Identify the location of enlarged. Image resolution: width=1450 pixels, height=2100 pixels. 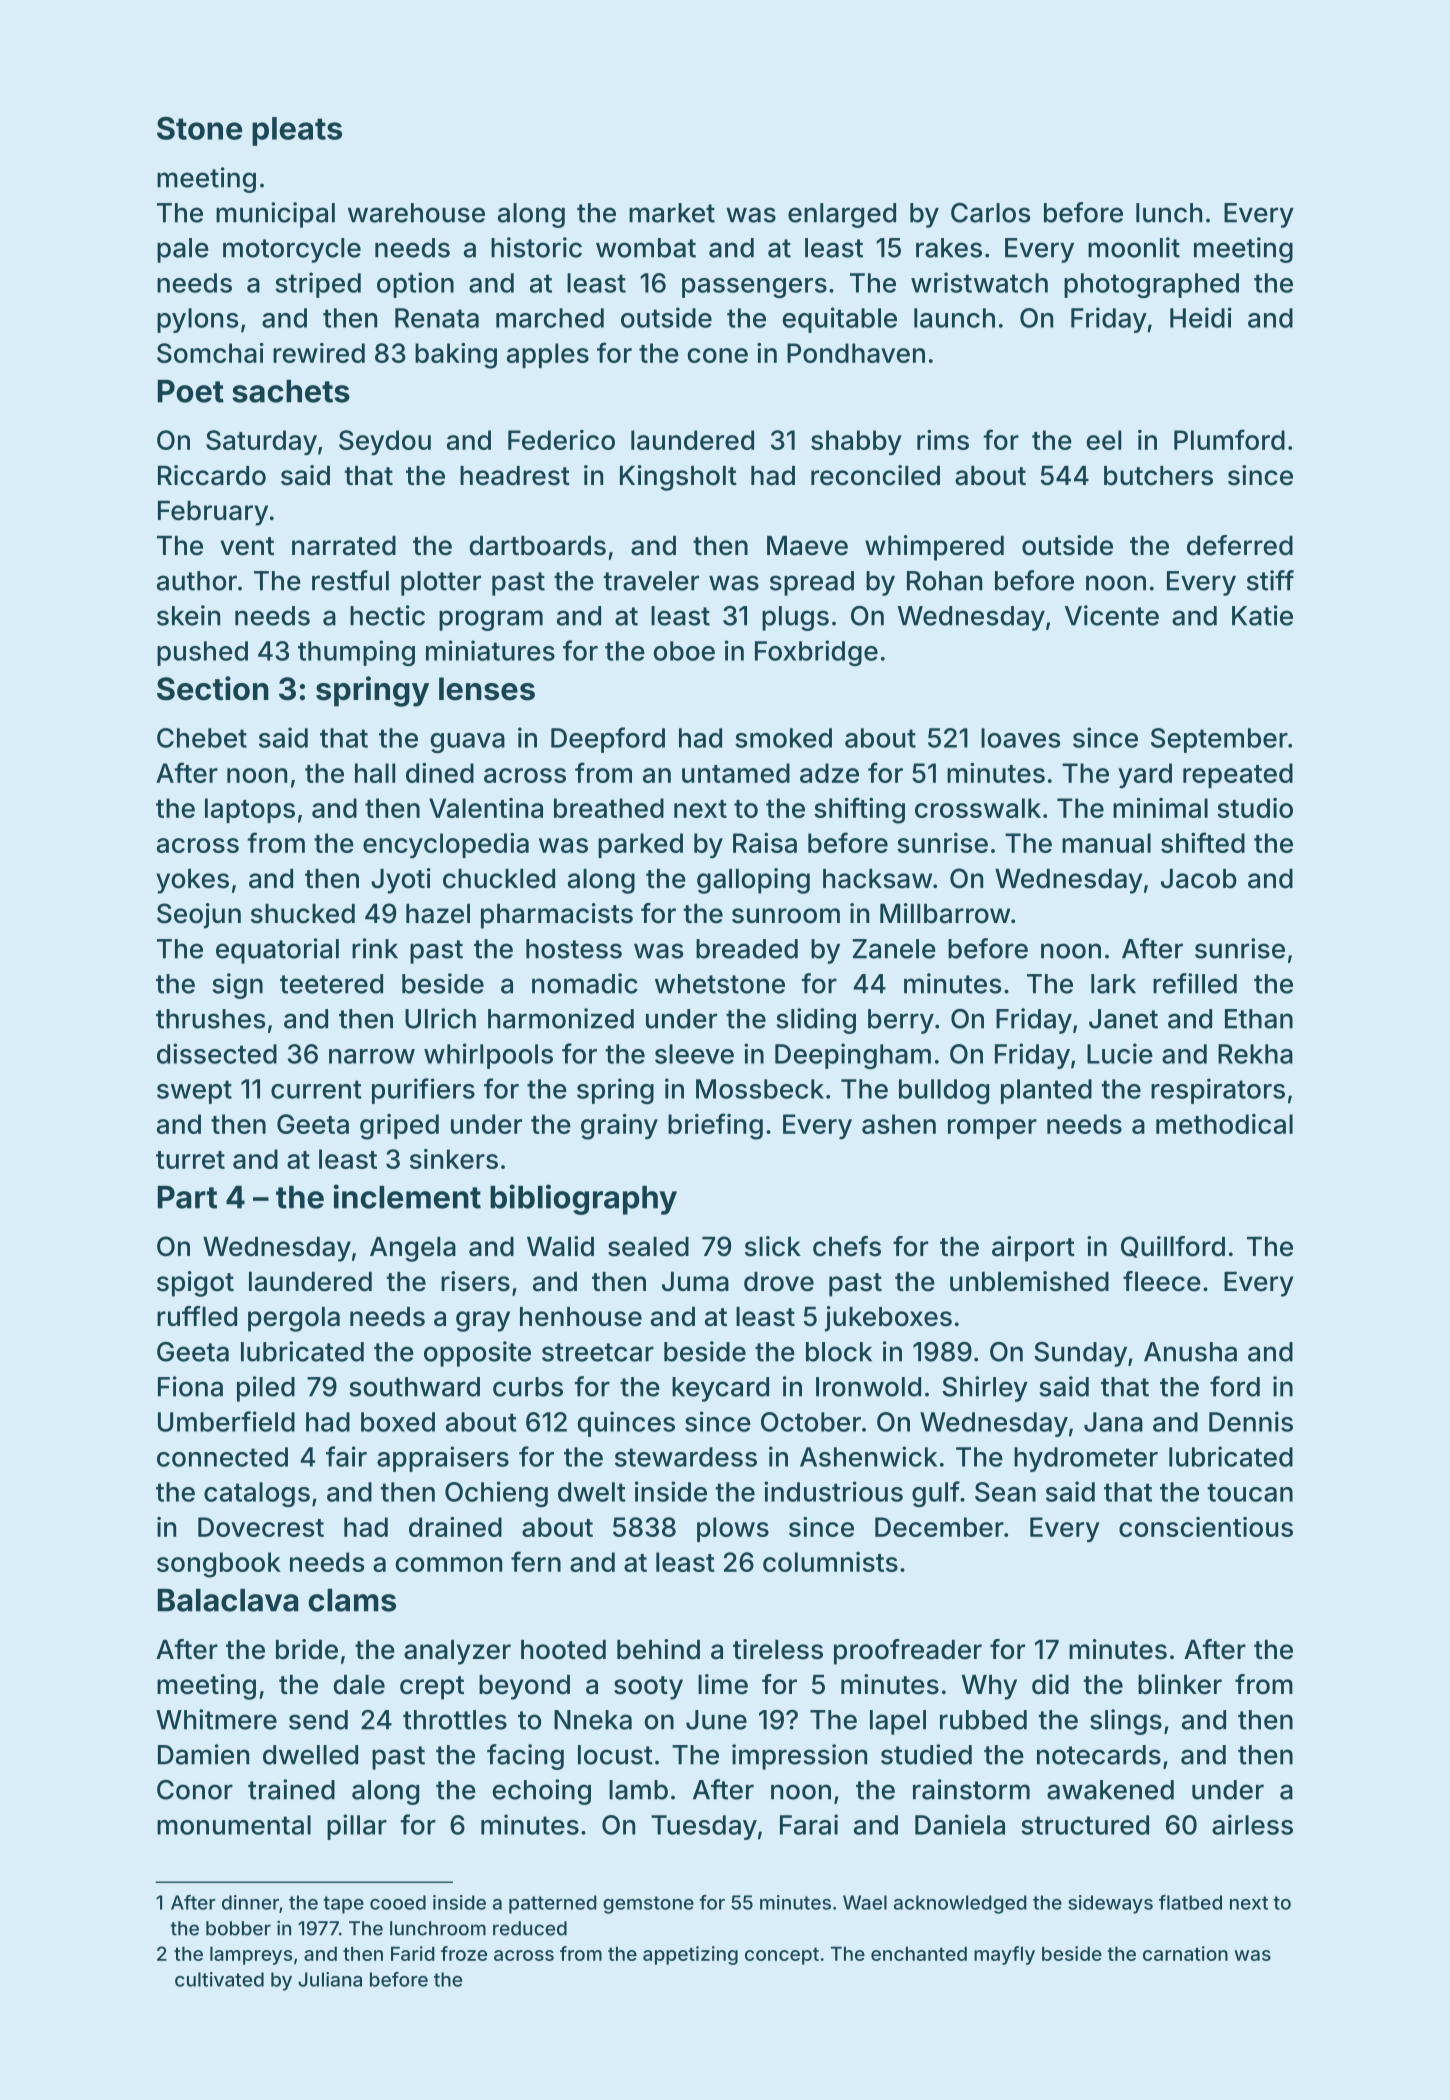
(842, 215).
